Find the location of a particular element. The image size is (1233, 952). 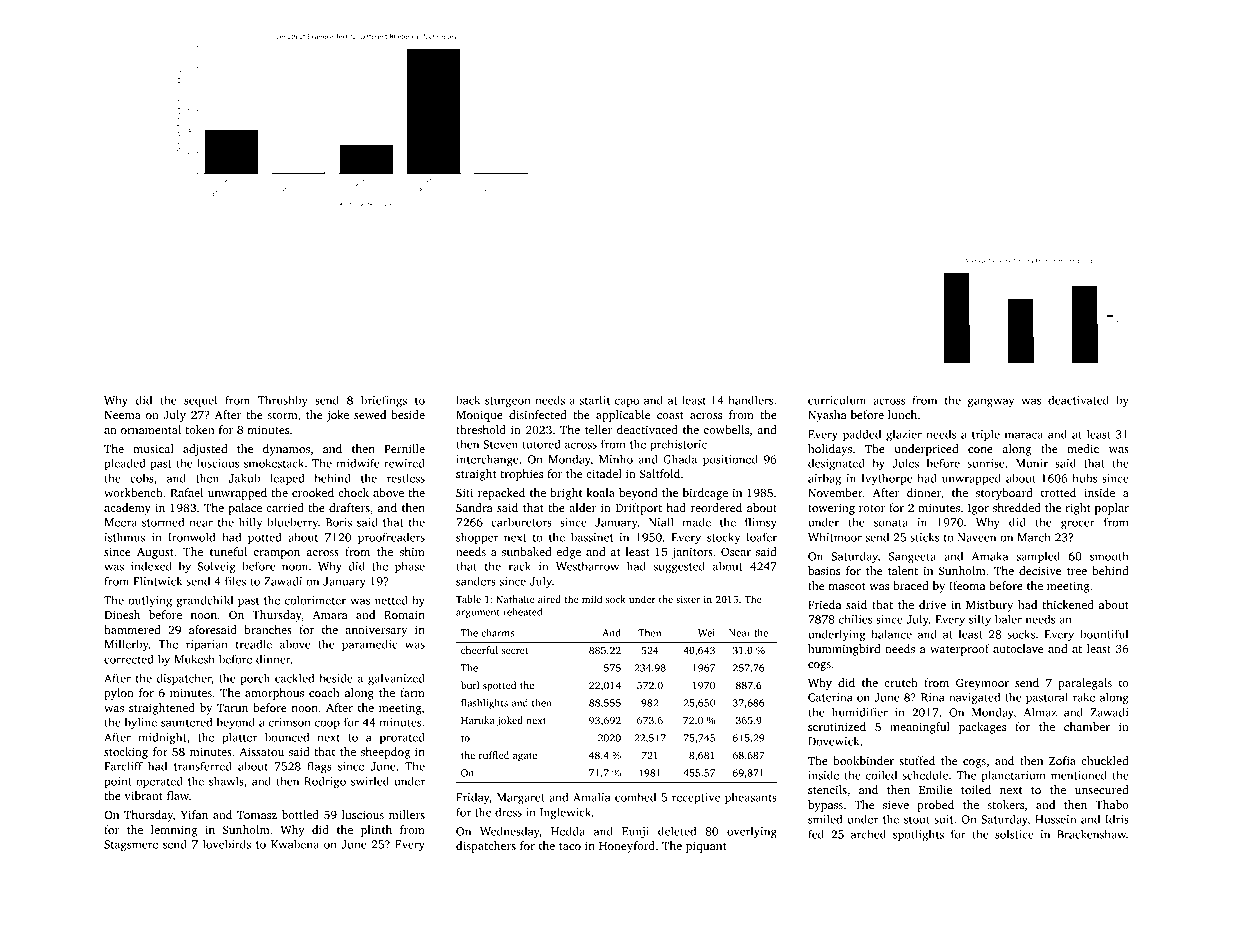

back is located at coordinates (468, 400).
